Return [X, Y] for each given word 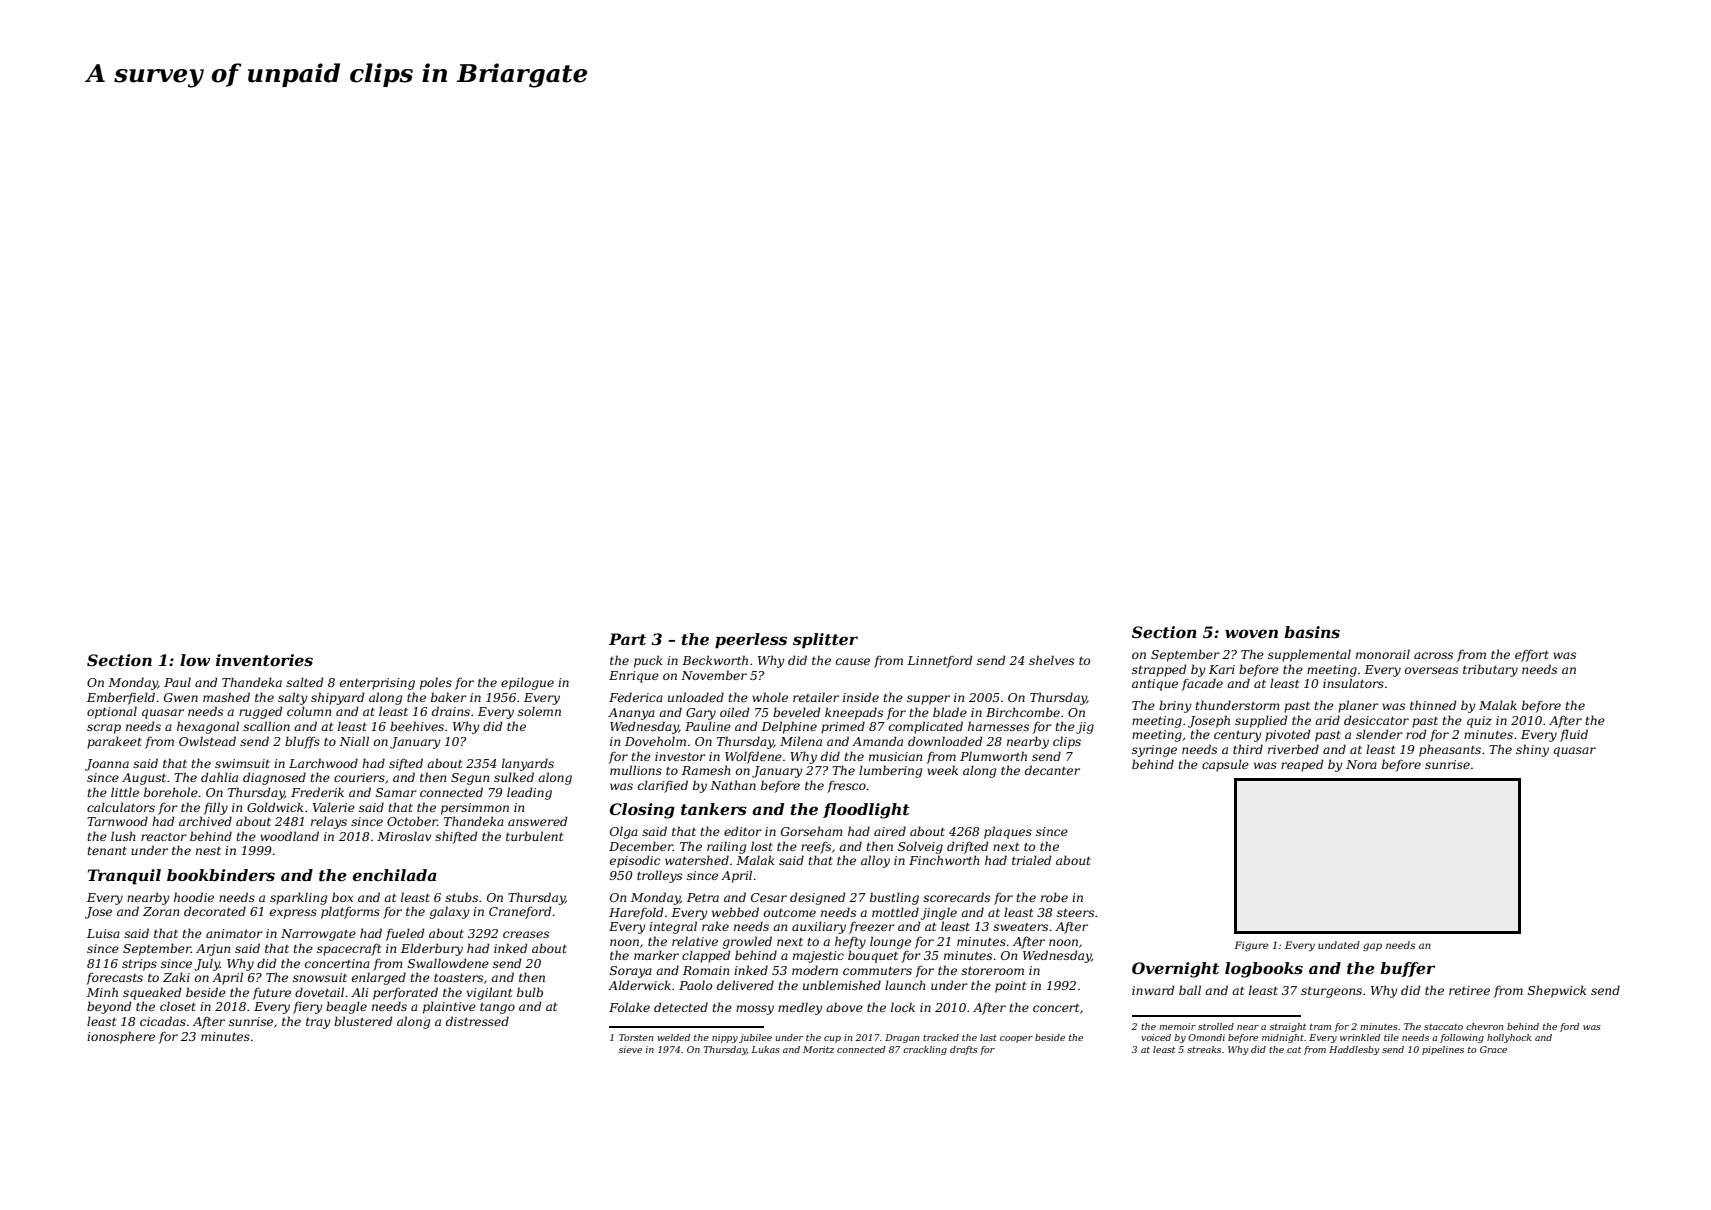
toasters [458, 977]
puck [648, 661]
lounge [890, 942]
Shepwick [1557, 991]
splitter [825, 641]
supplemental [1309, 655]
